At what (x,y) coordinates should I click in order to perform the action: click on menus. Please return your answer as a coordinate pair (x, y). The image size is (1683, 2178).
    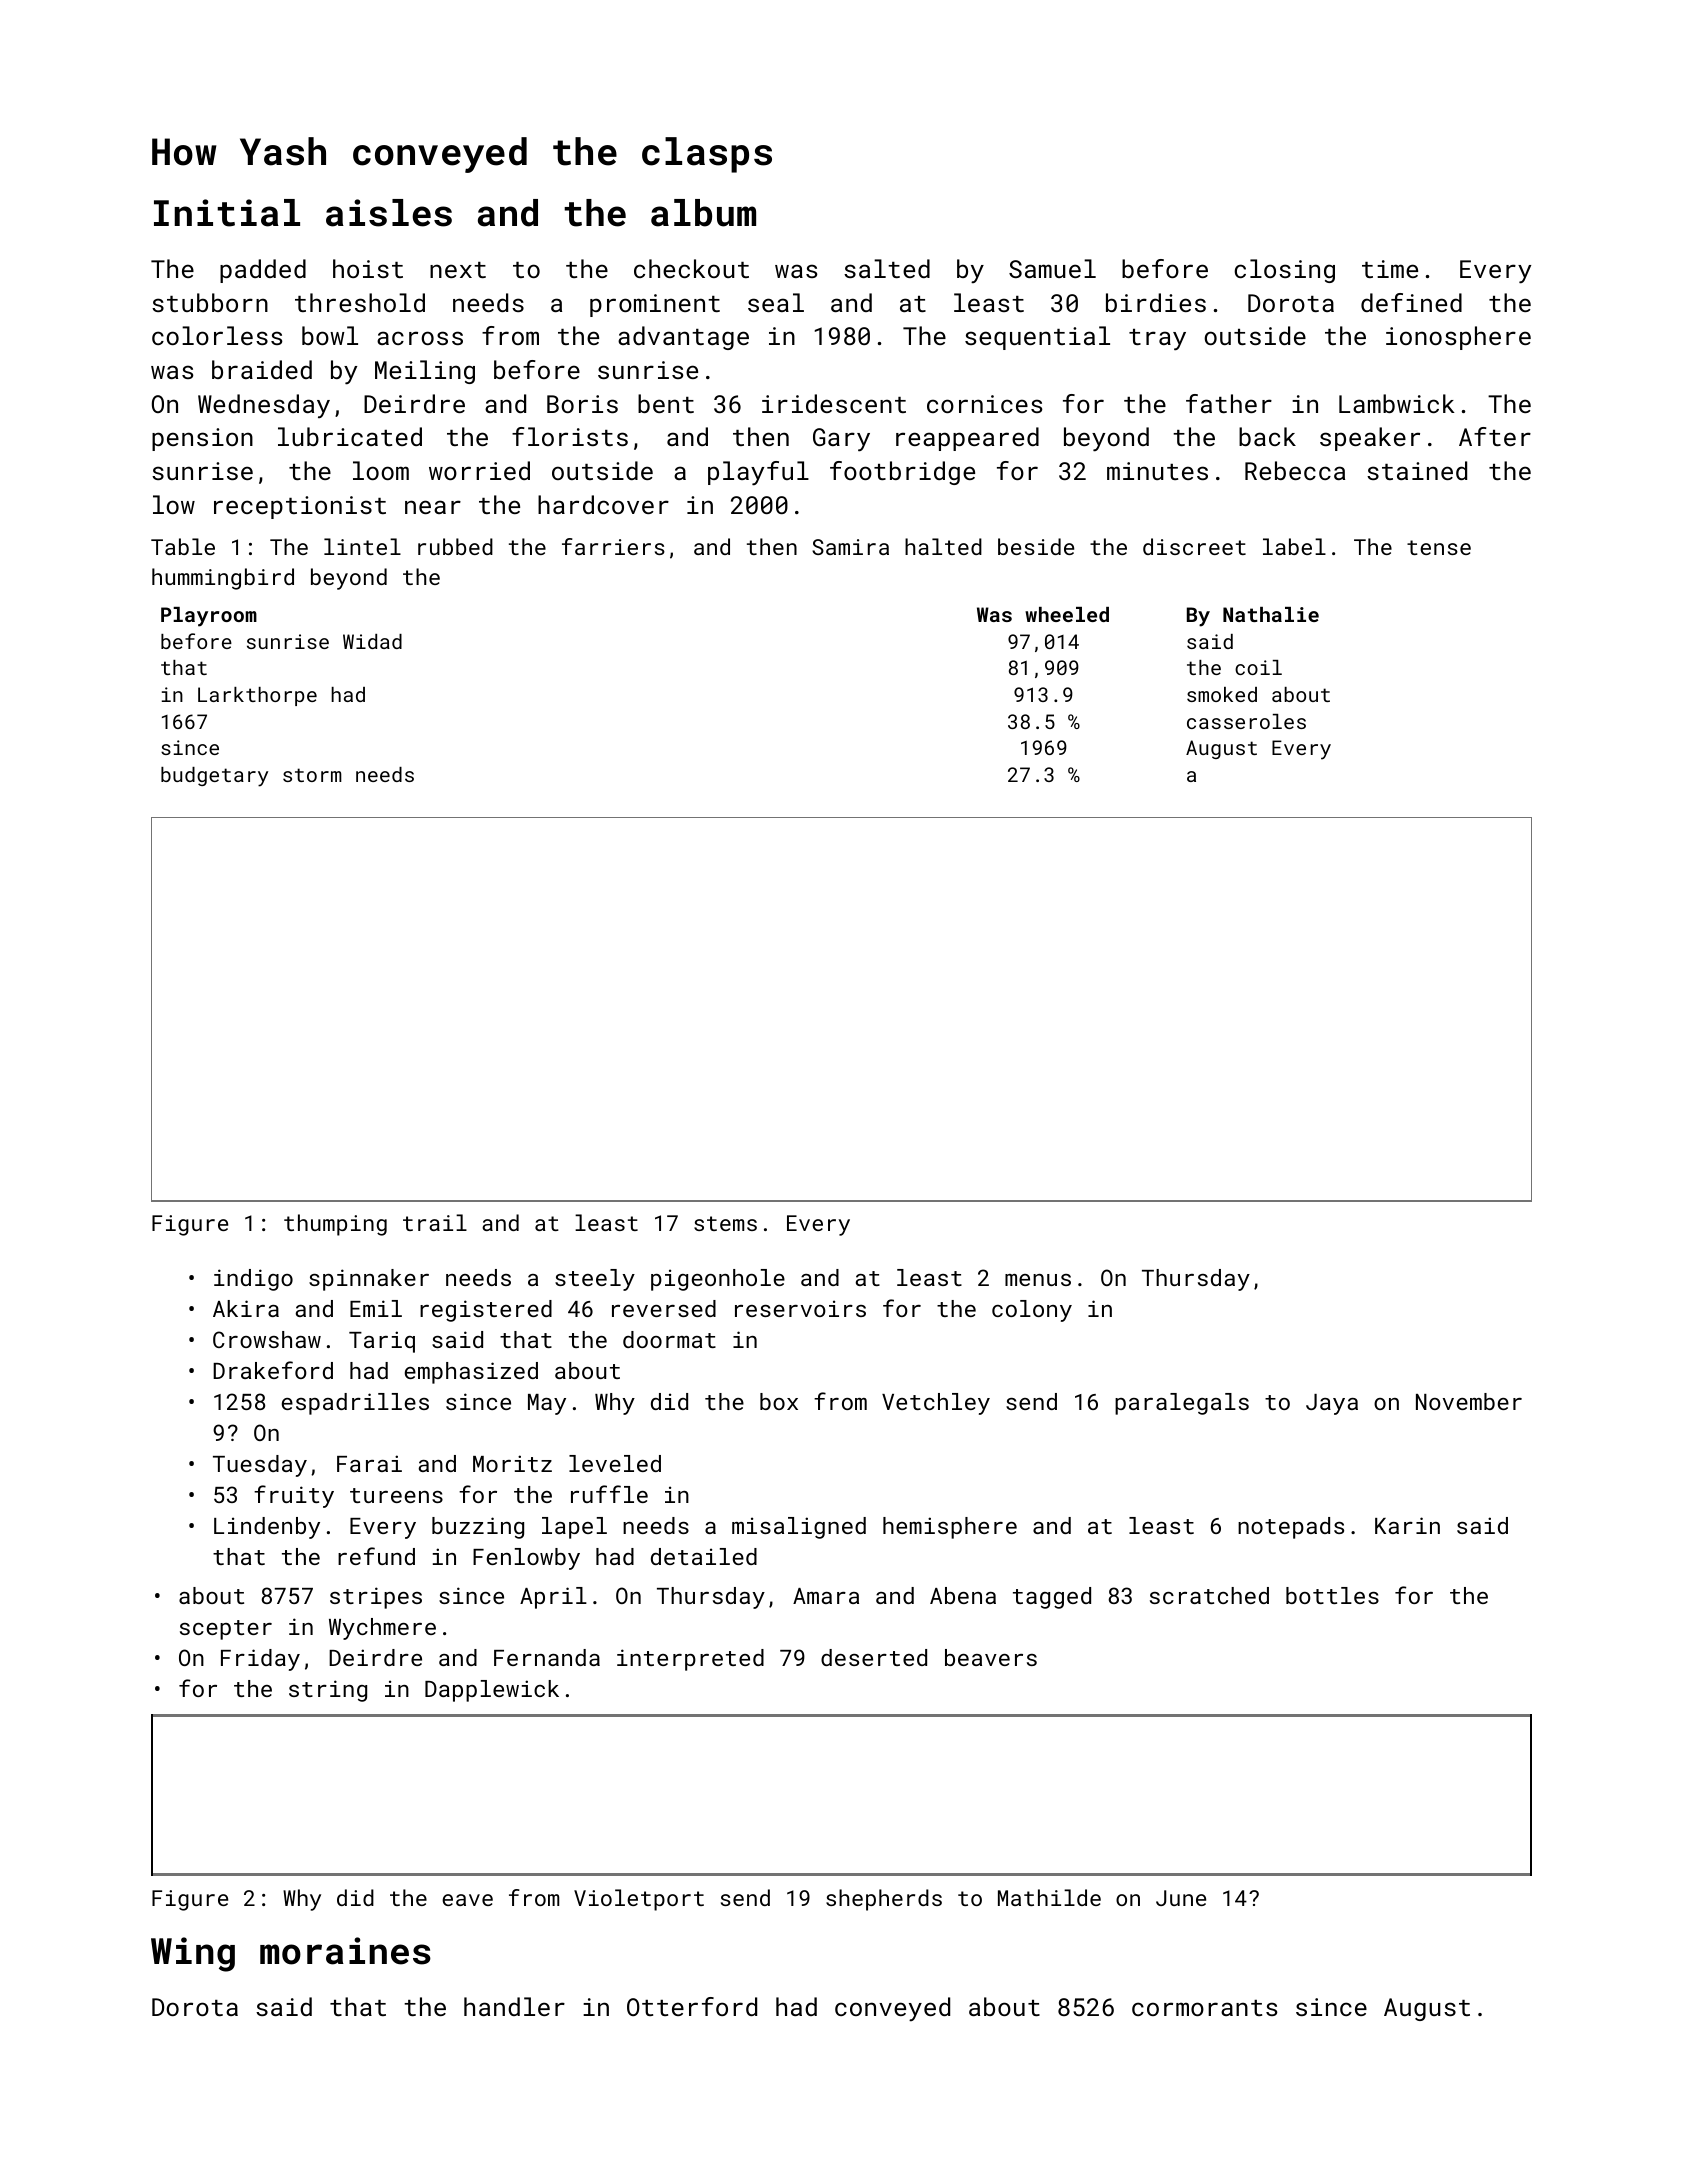
    Looking at the image, I should click on (1038, 1280).
